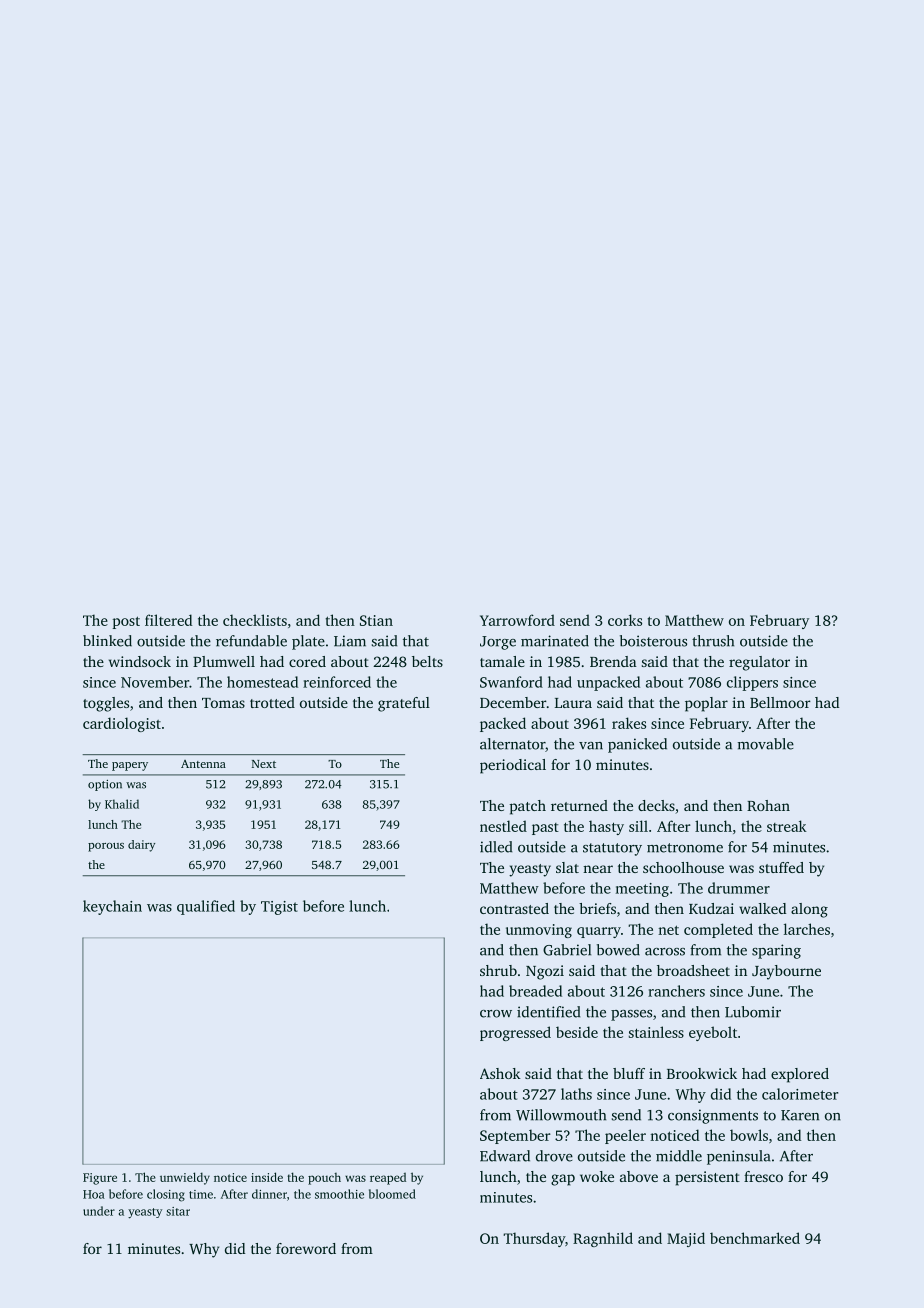 Image resolution: width=924 pixels, height=1308 pixels. Describe the element at coordinates (763, 1176) in the screenshot. I see `fresco` at that location.
